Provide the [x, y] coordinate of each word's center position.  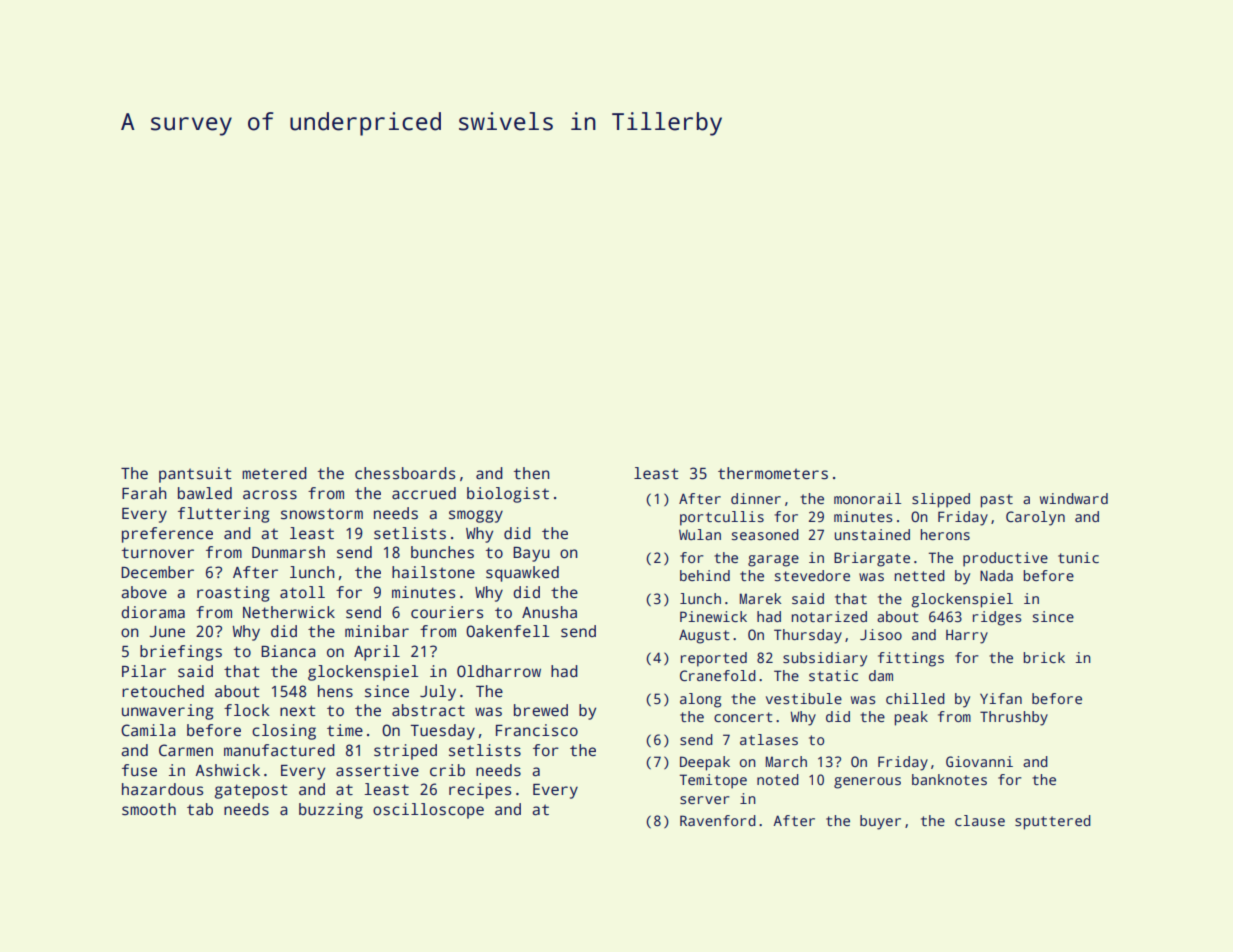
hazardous [162, 789]
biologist [508, 495]
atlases [769, 739]
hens [335, 691]
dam [881, 675]
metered [274, 473]
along [700, 700]
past [997, 501]
